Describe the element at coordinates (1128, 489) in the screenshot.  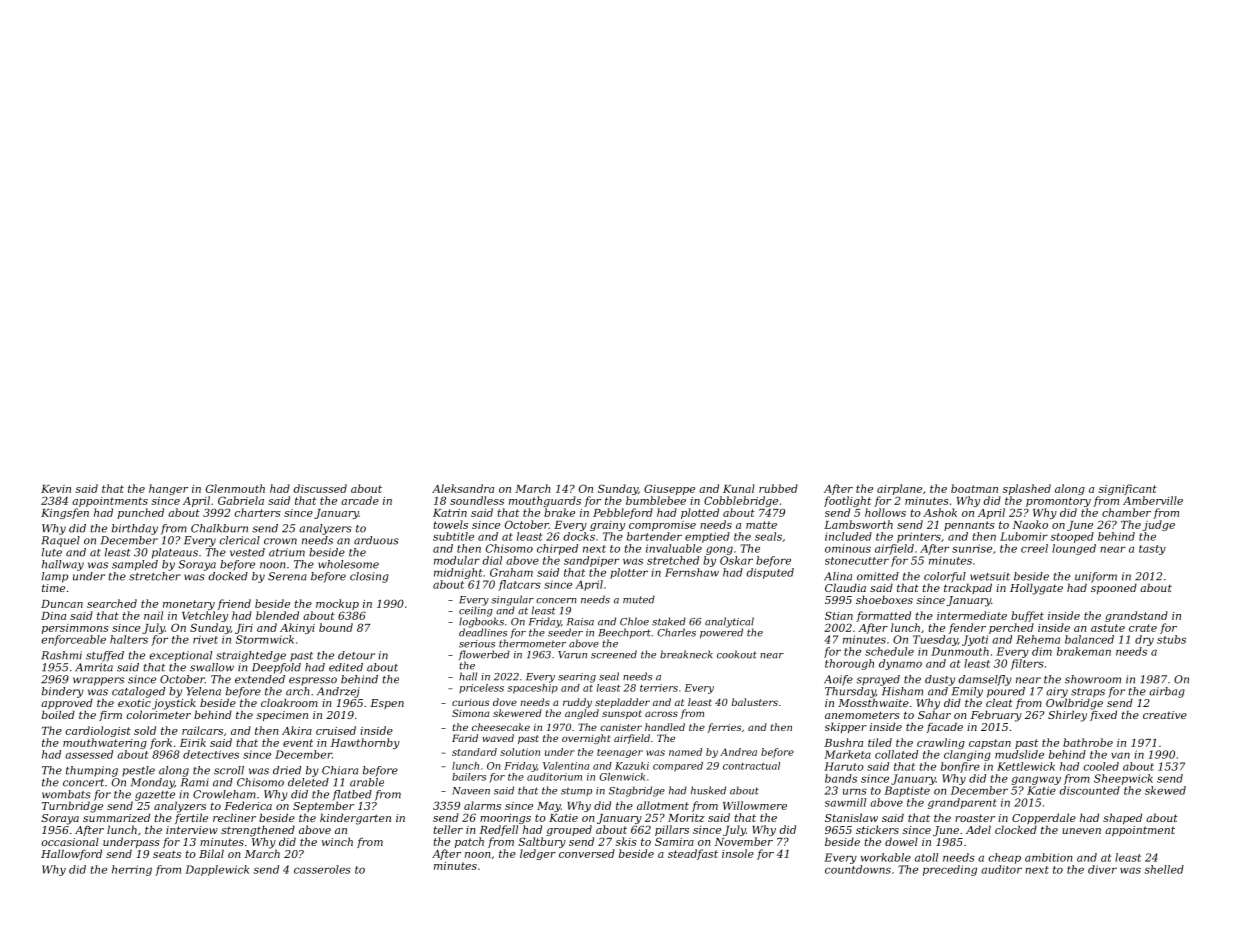
I see `significant` at that location.
